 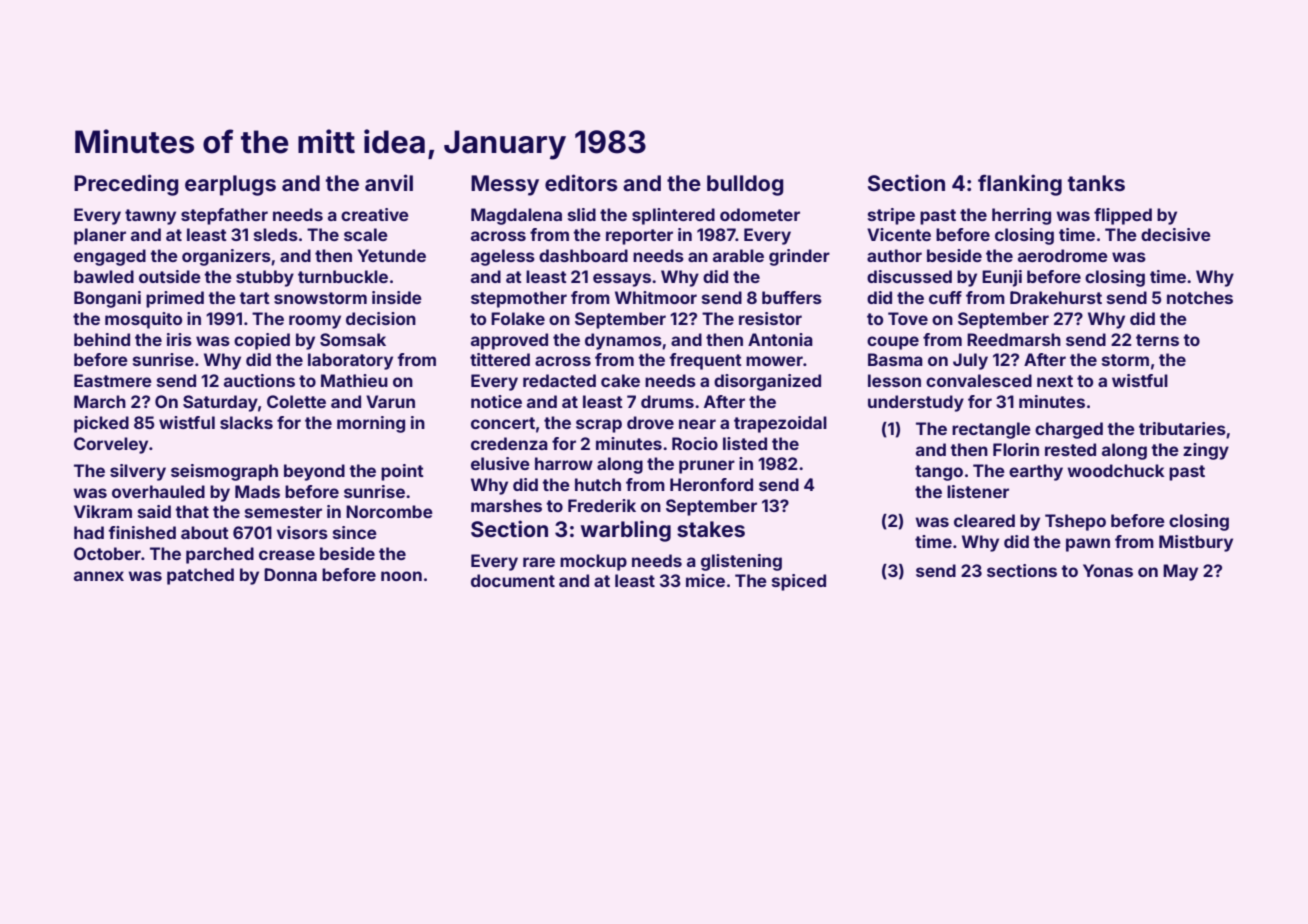 What do you see at coordinates (1096, 183) in the screenshot?
I see `tanks` at bounding box center [1096, 183].
